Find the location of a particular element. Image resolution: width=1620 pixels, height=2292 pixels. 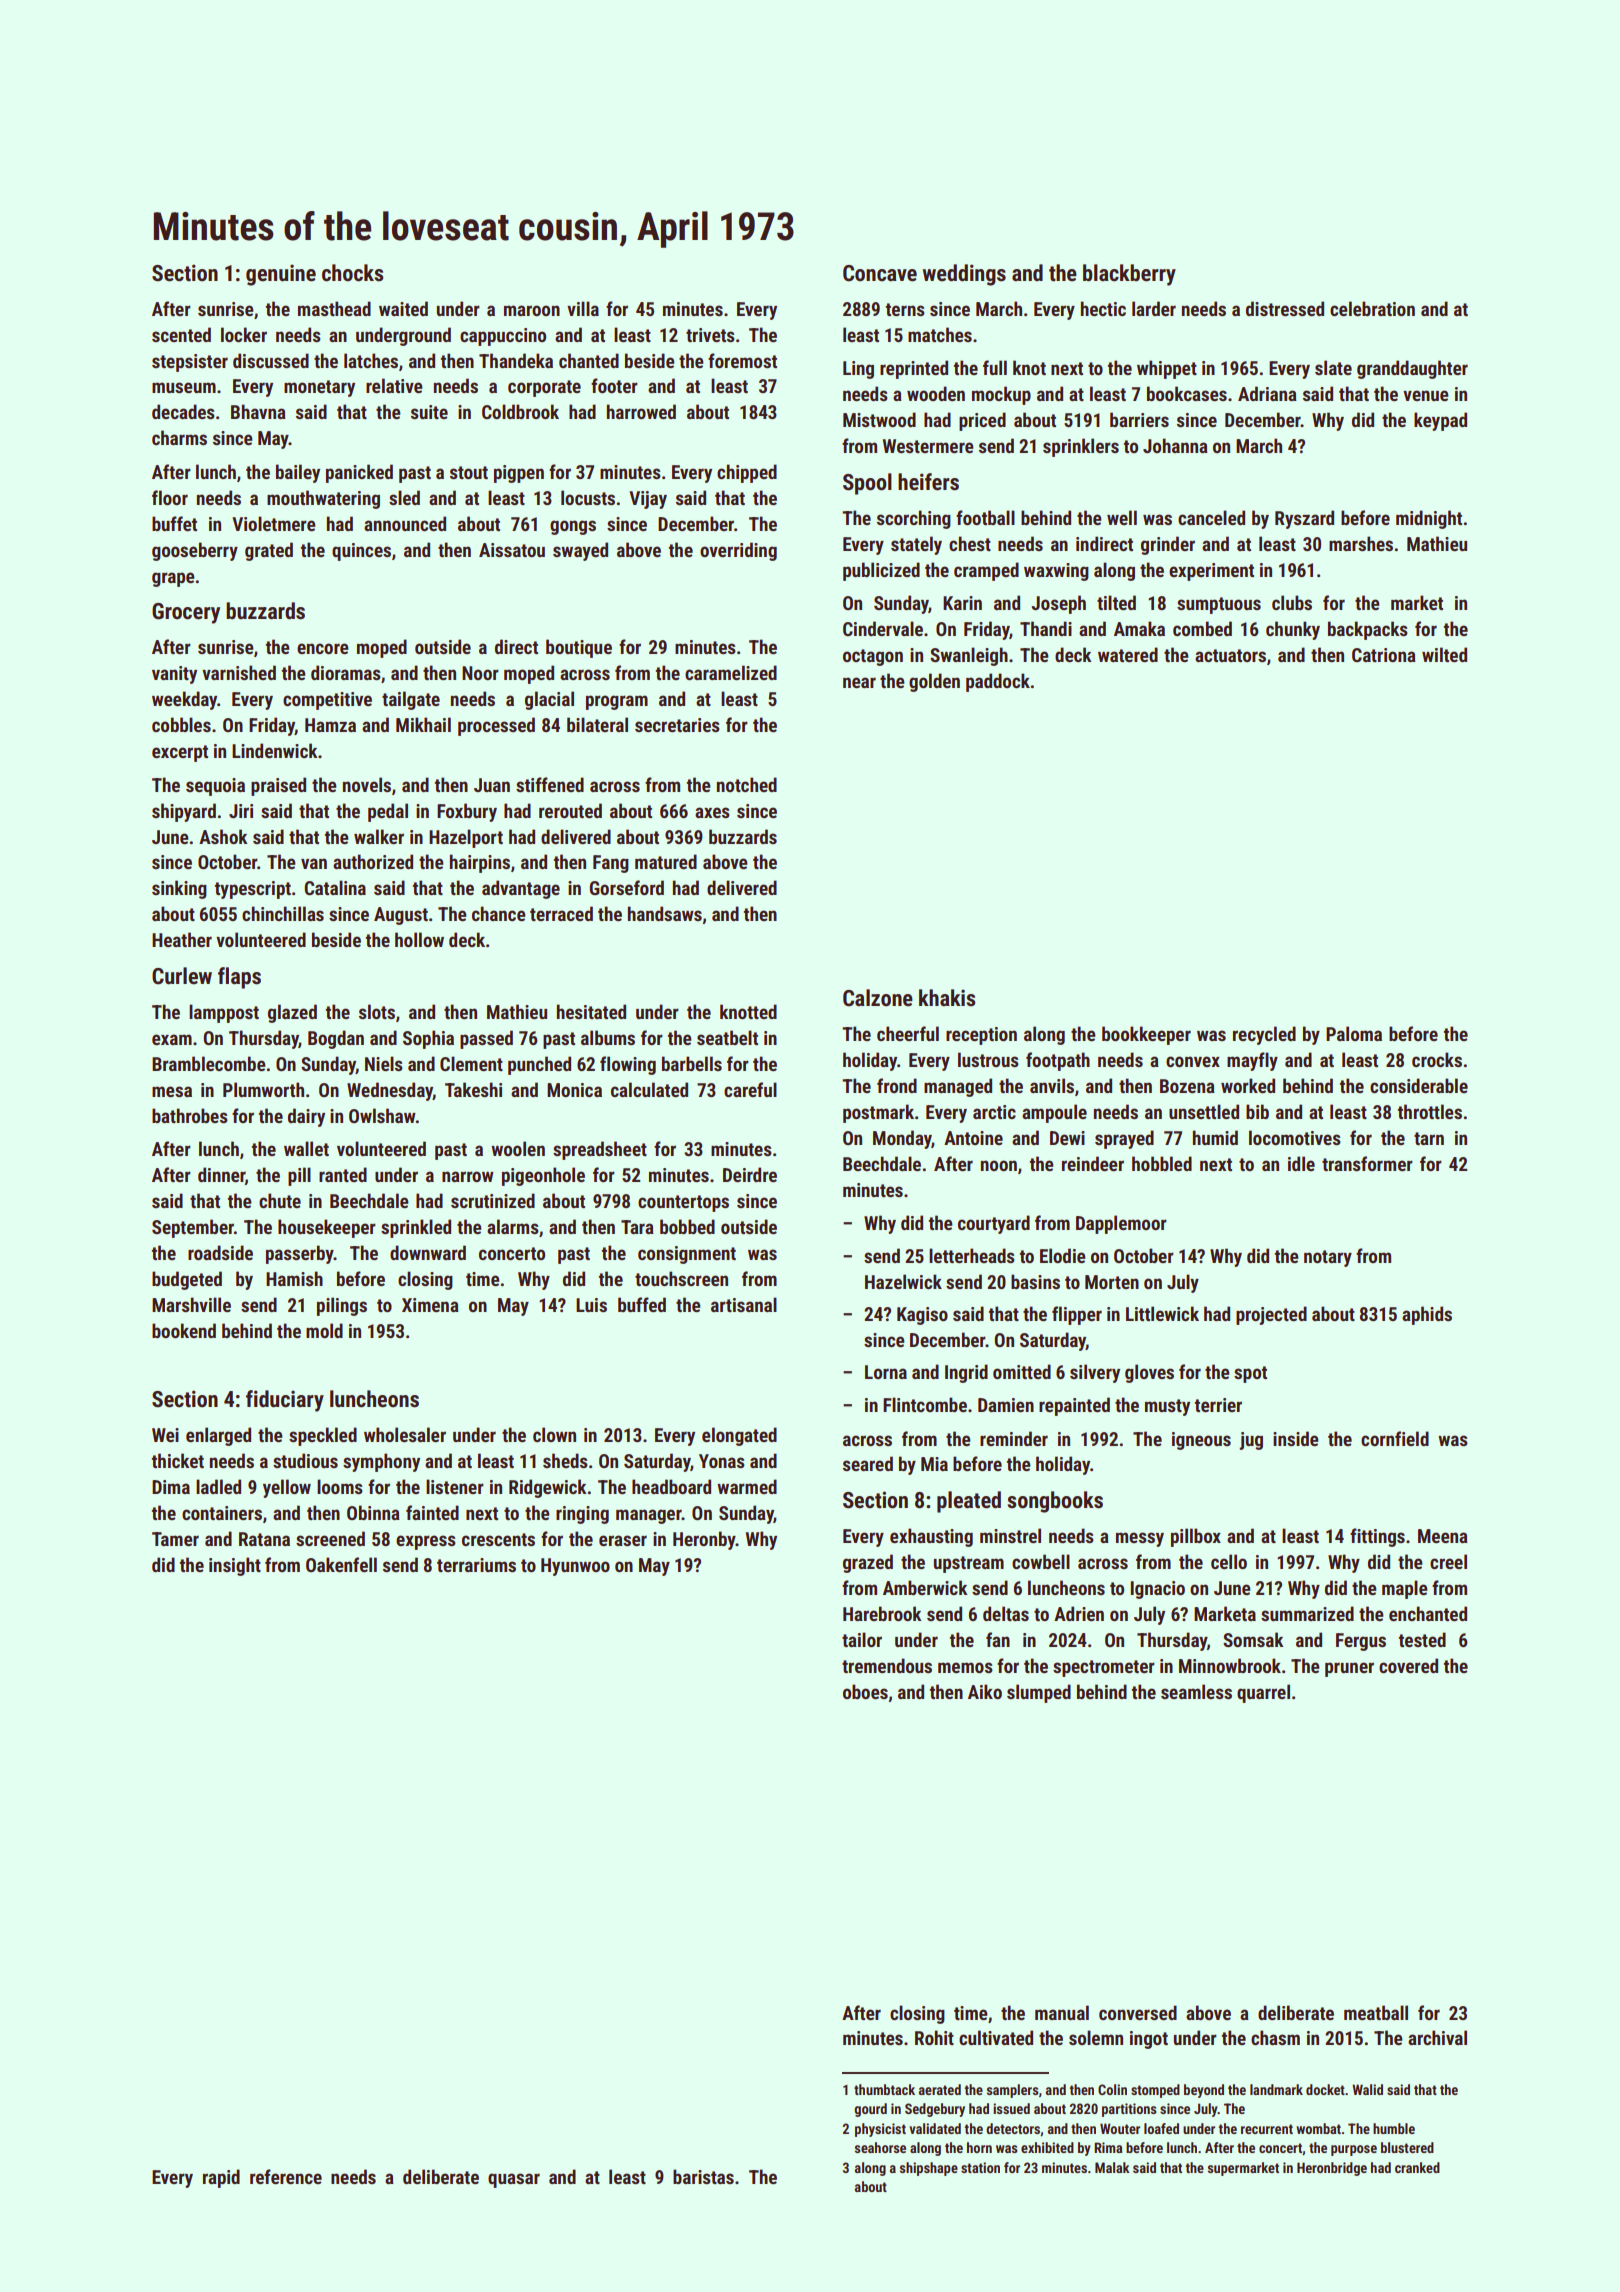

watered is located at coordinates (1128, 654).
